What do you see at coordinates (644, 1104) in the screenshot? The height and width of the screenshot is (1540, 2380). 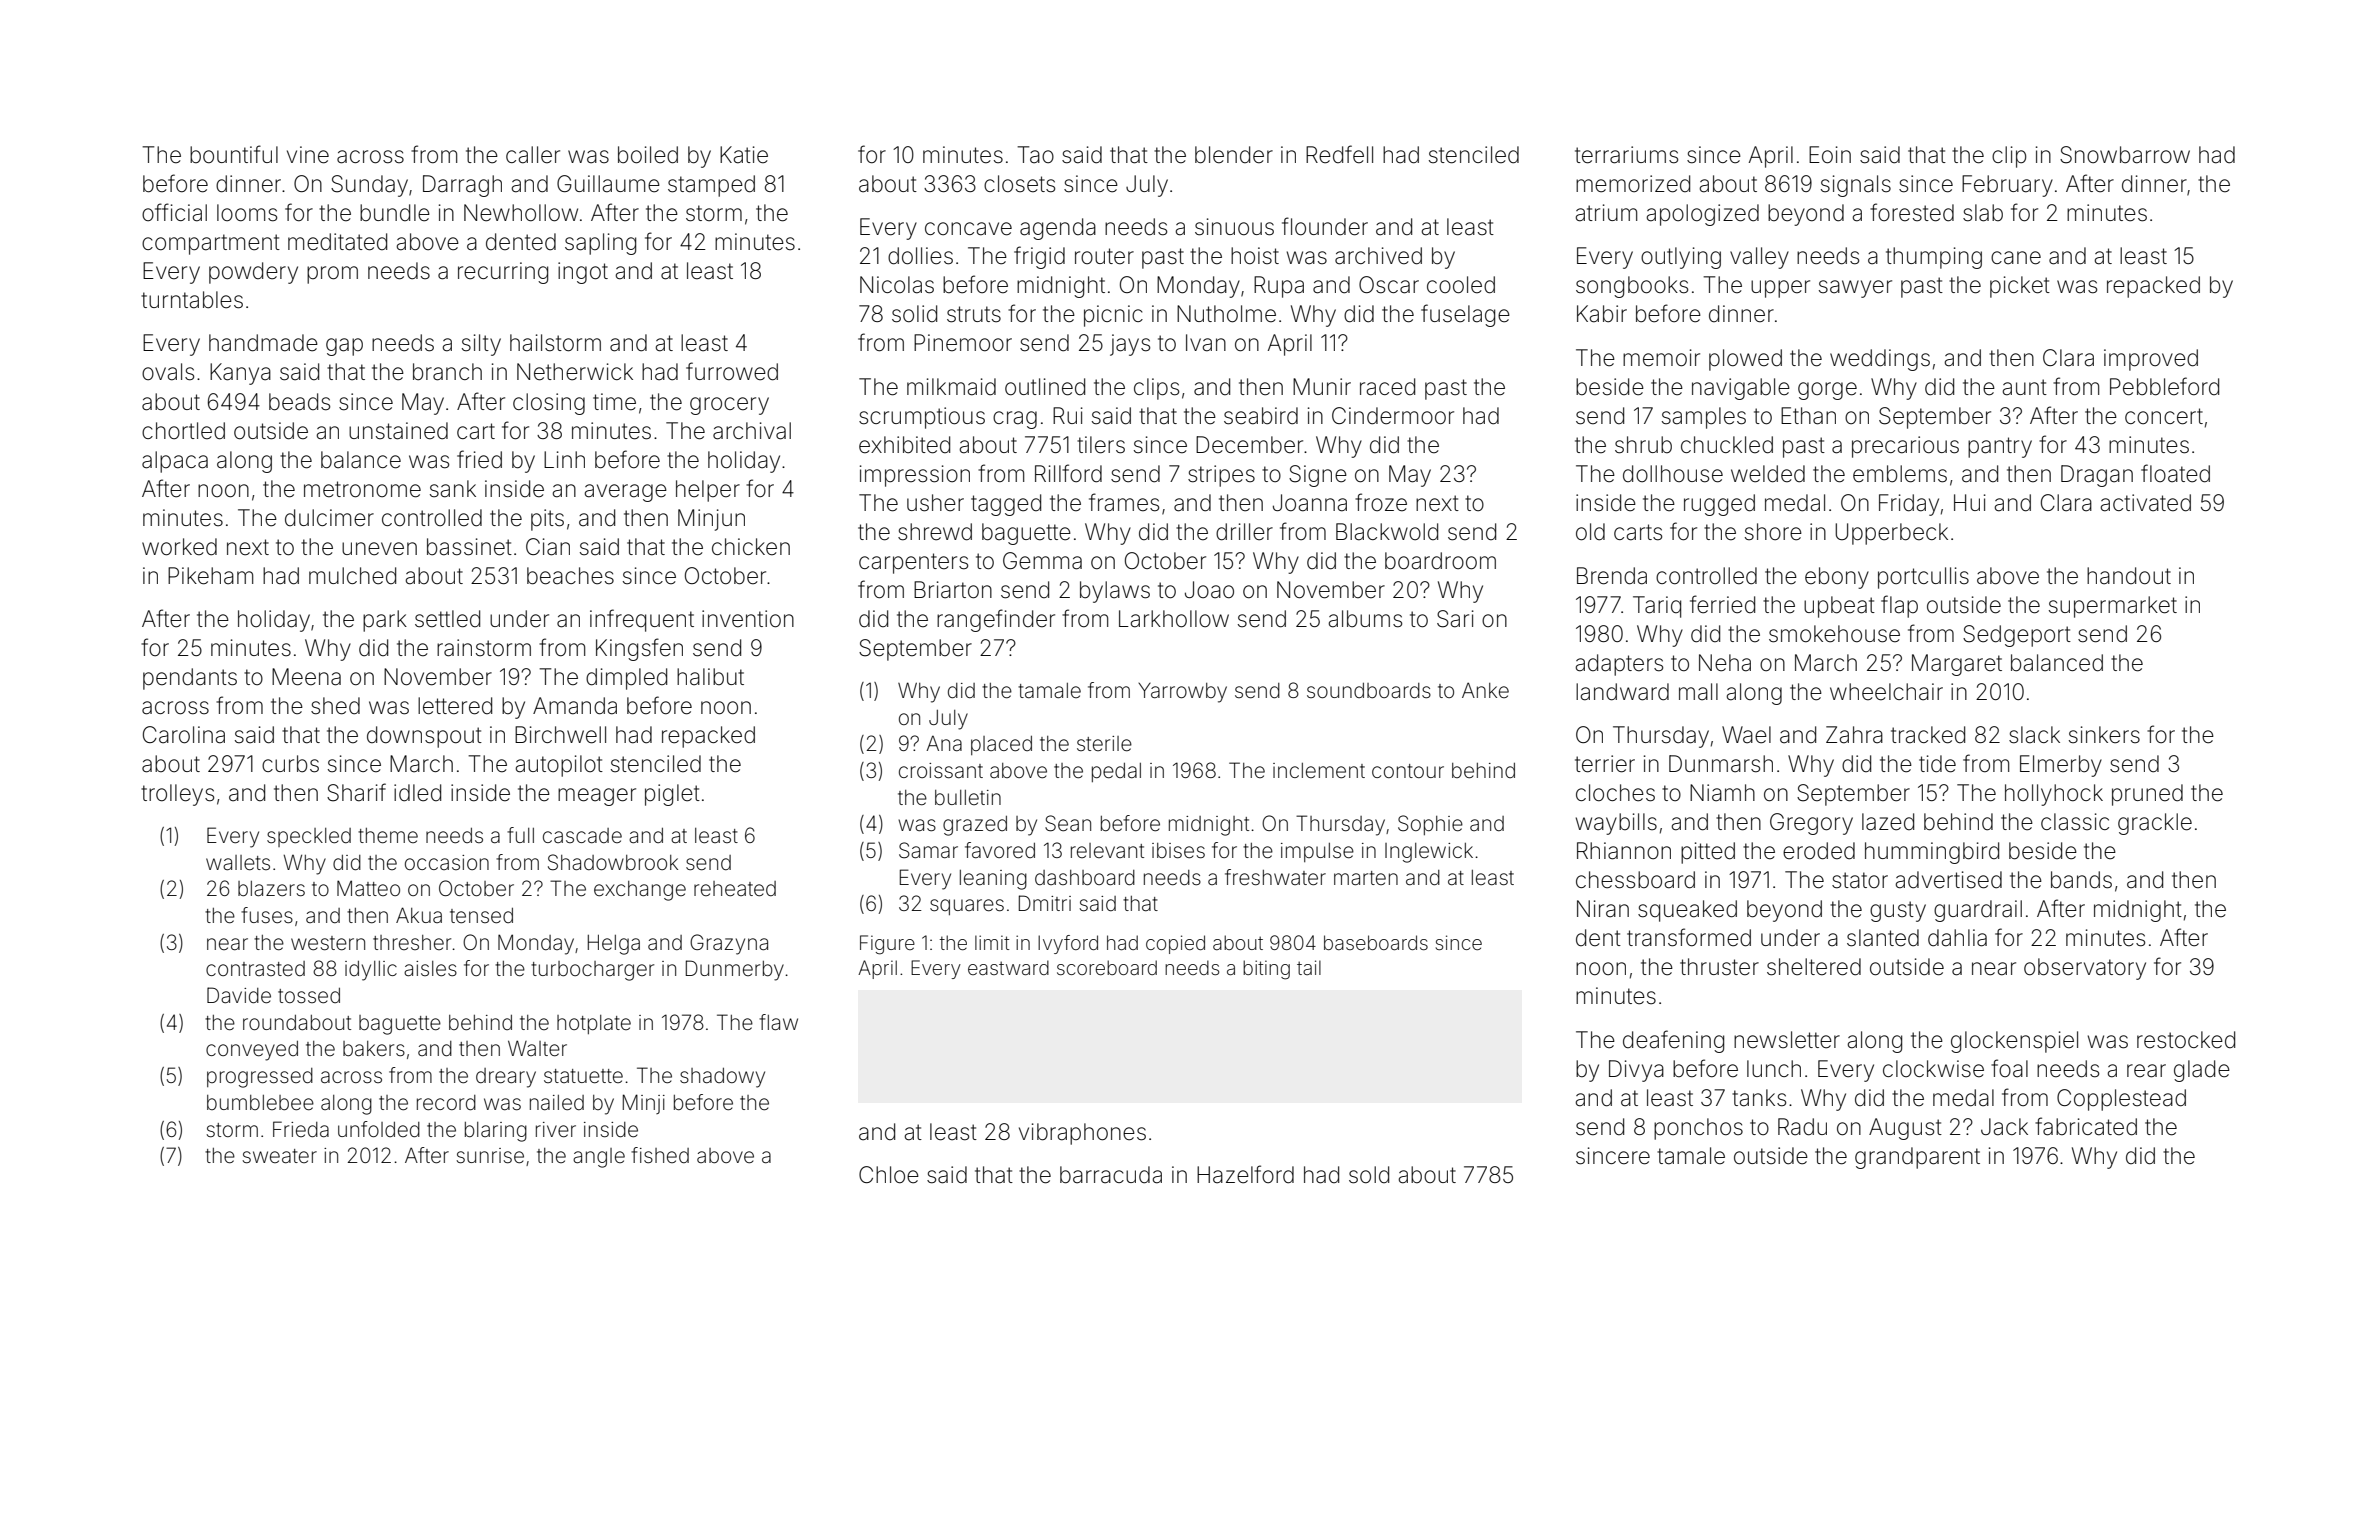 I see `Minji` at bounding box center [644, 1104].
